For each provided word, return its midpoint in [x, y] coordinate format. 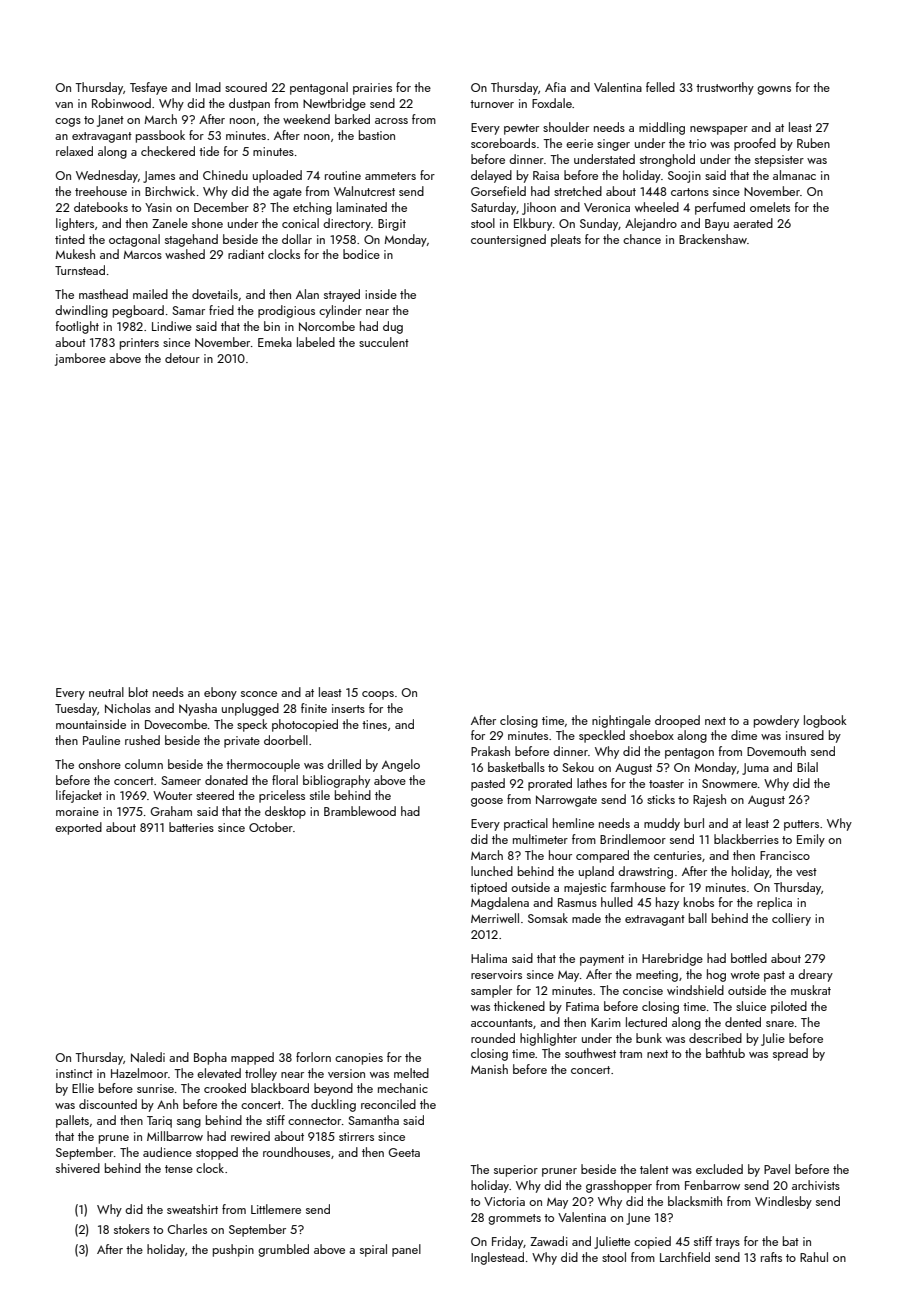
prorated [550, 784]
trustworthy [725, 88]
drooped [677, 721]
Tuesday [76, 709]
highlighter [548, 1039]
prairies [372, 89]
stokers [132, 1229]
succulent [384, 342]
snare [780, 1024]
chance [642, 239]
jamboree [80, 359]
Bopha [210, 1058]
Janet [110, 121]
